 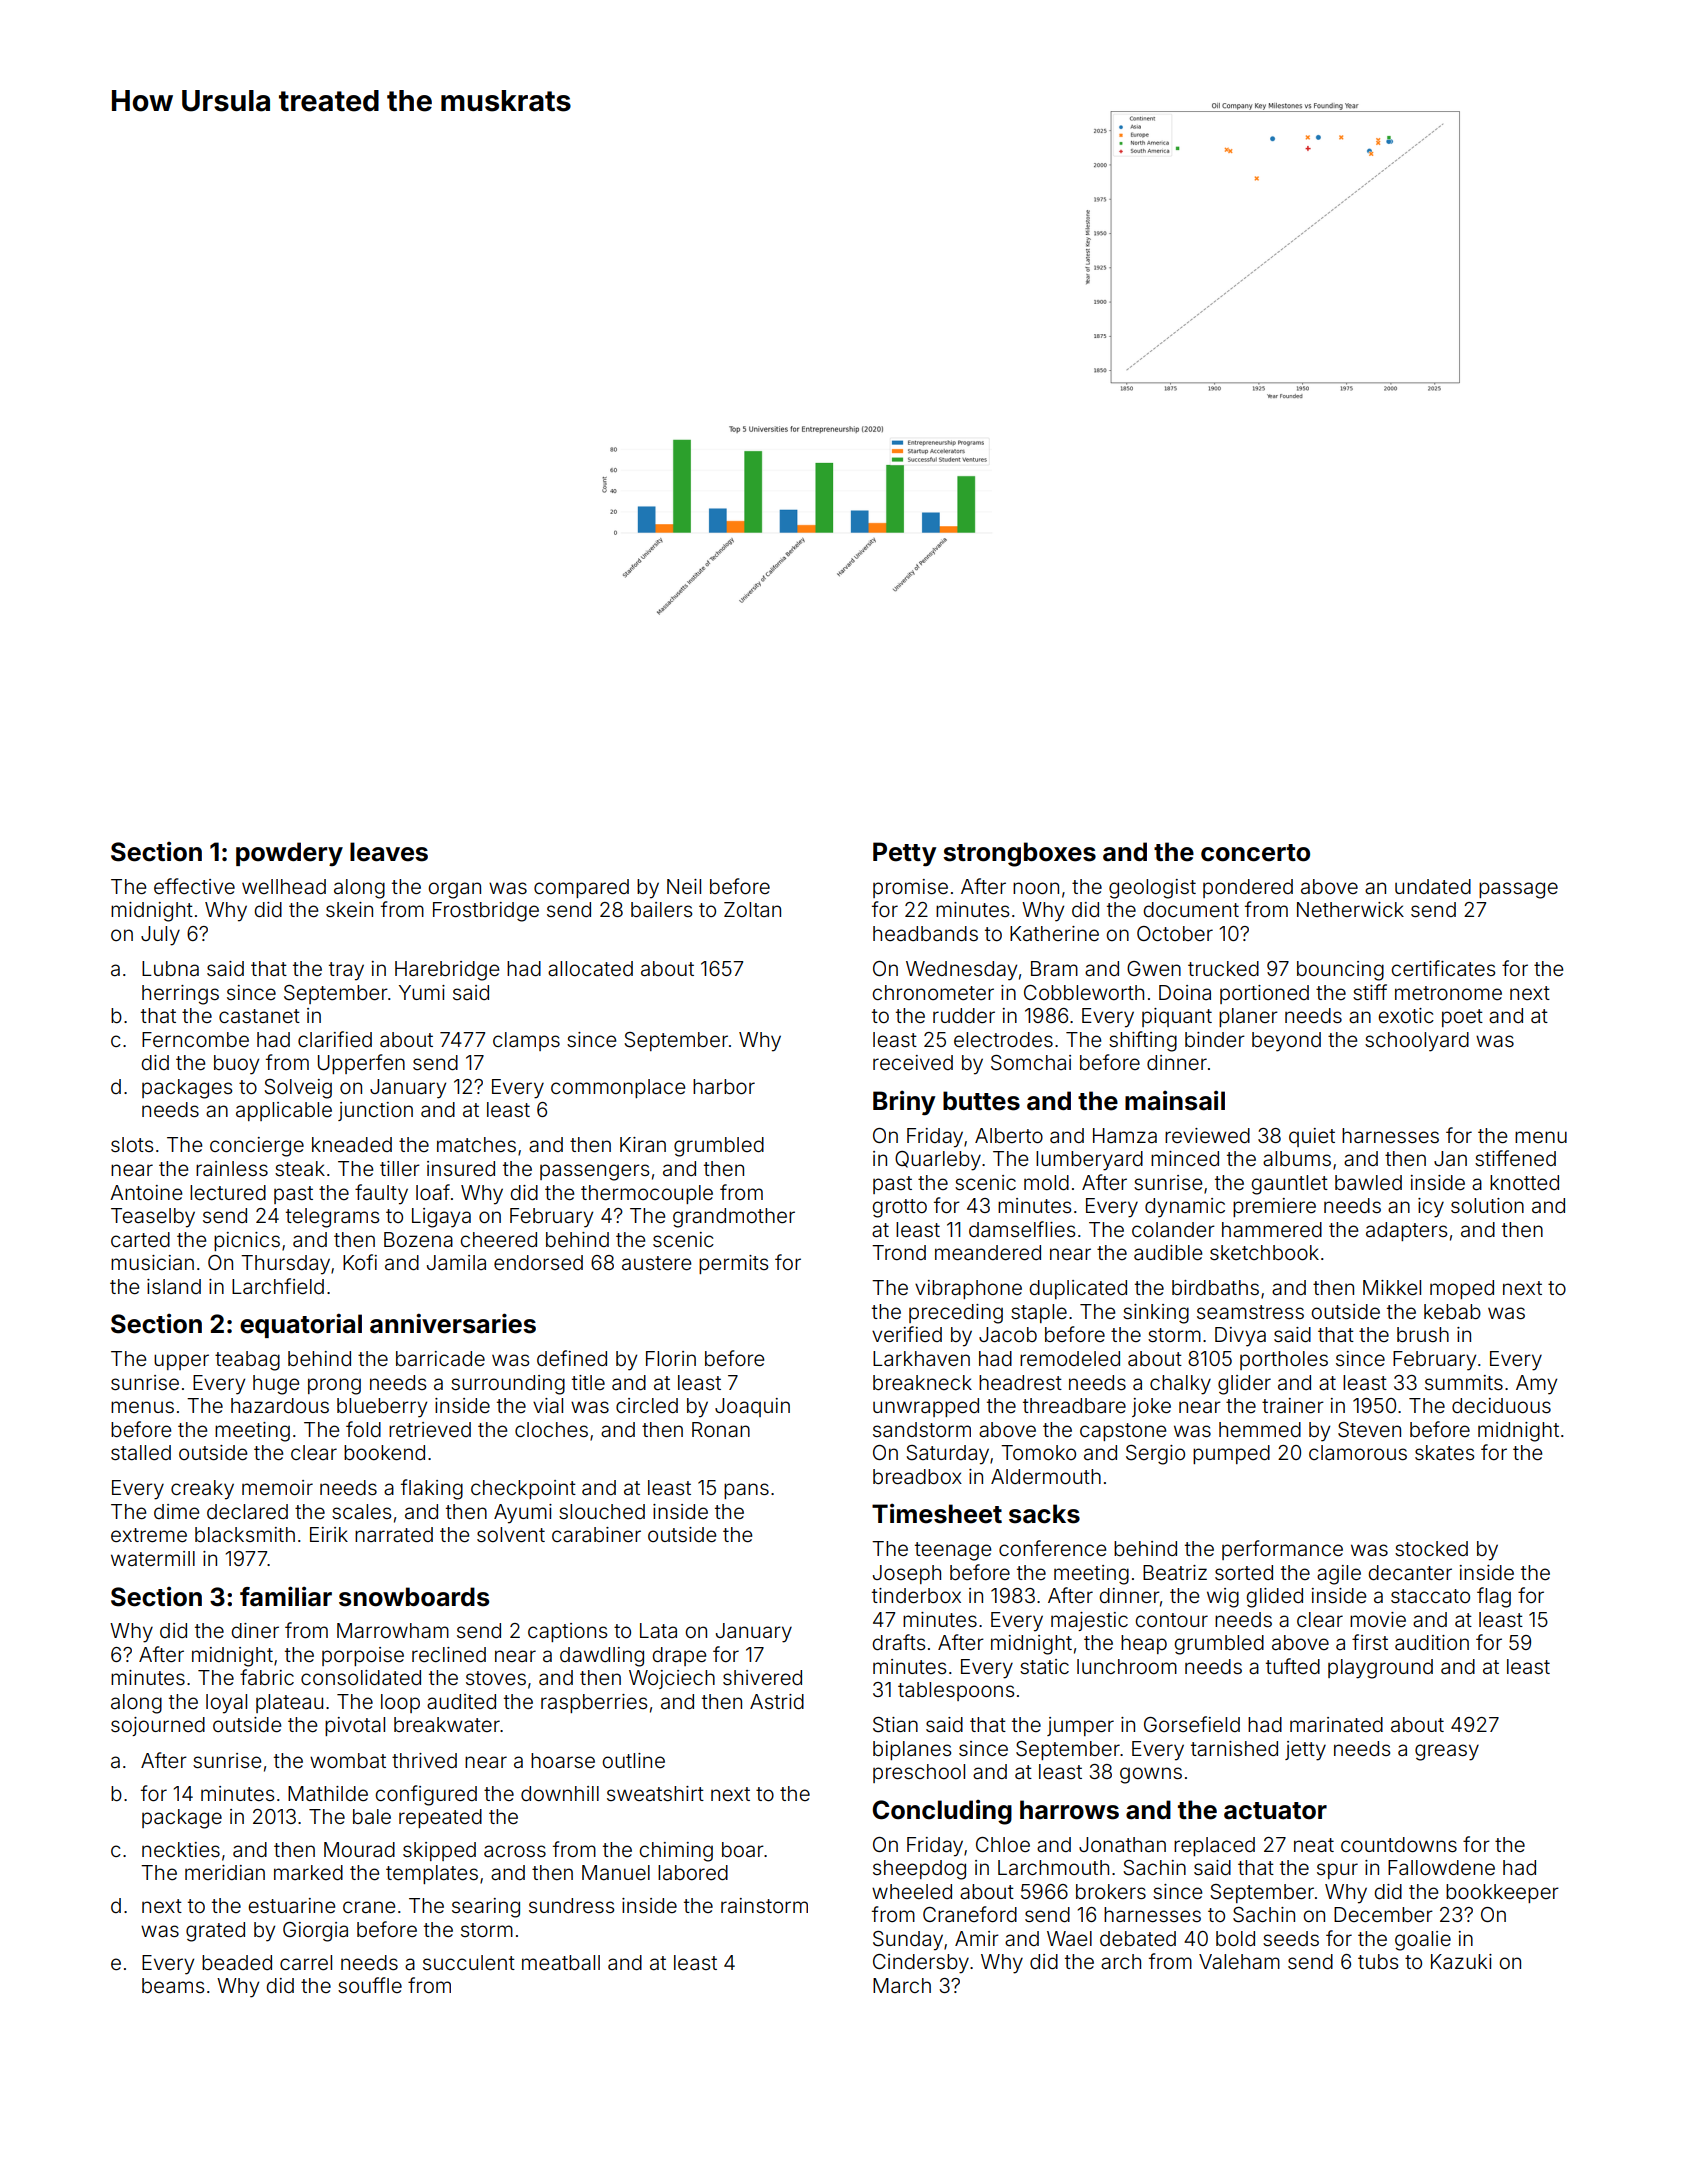 What do you see at coordinates (926, 1407) in the screenshot?
I see `unwrapped` at bounding box center [926, 1407].
